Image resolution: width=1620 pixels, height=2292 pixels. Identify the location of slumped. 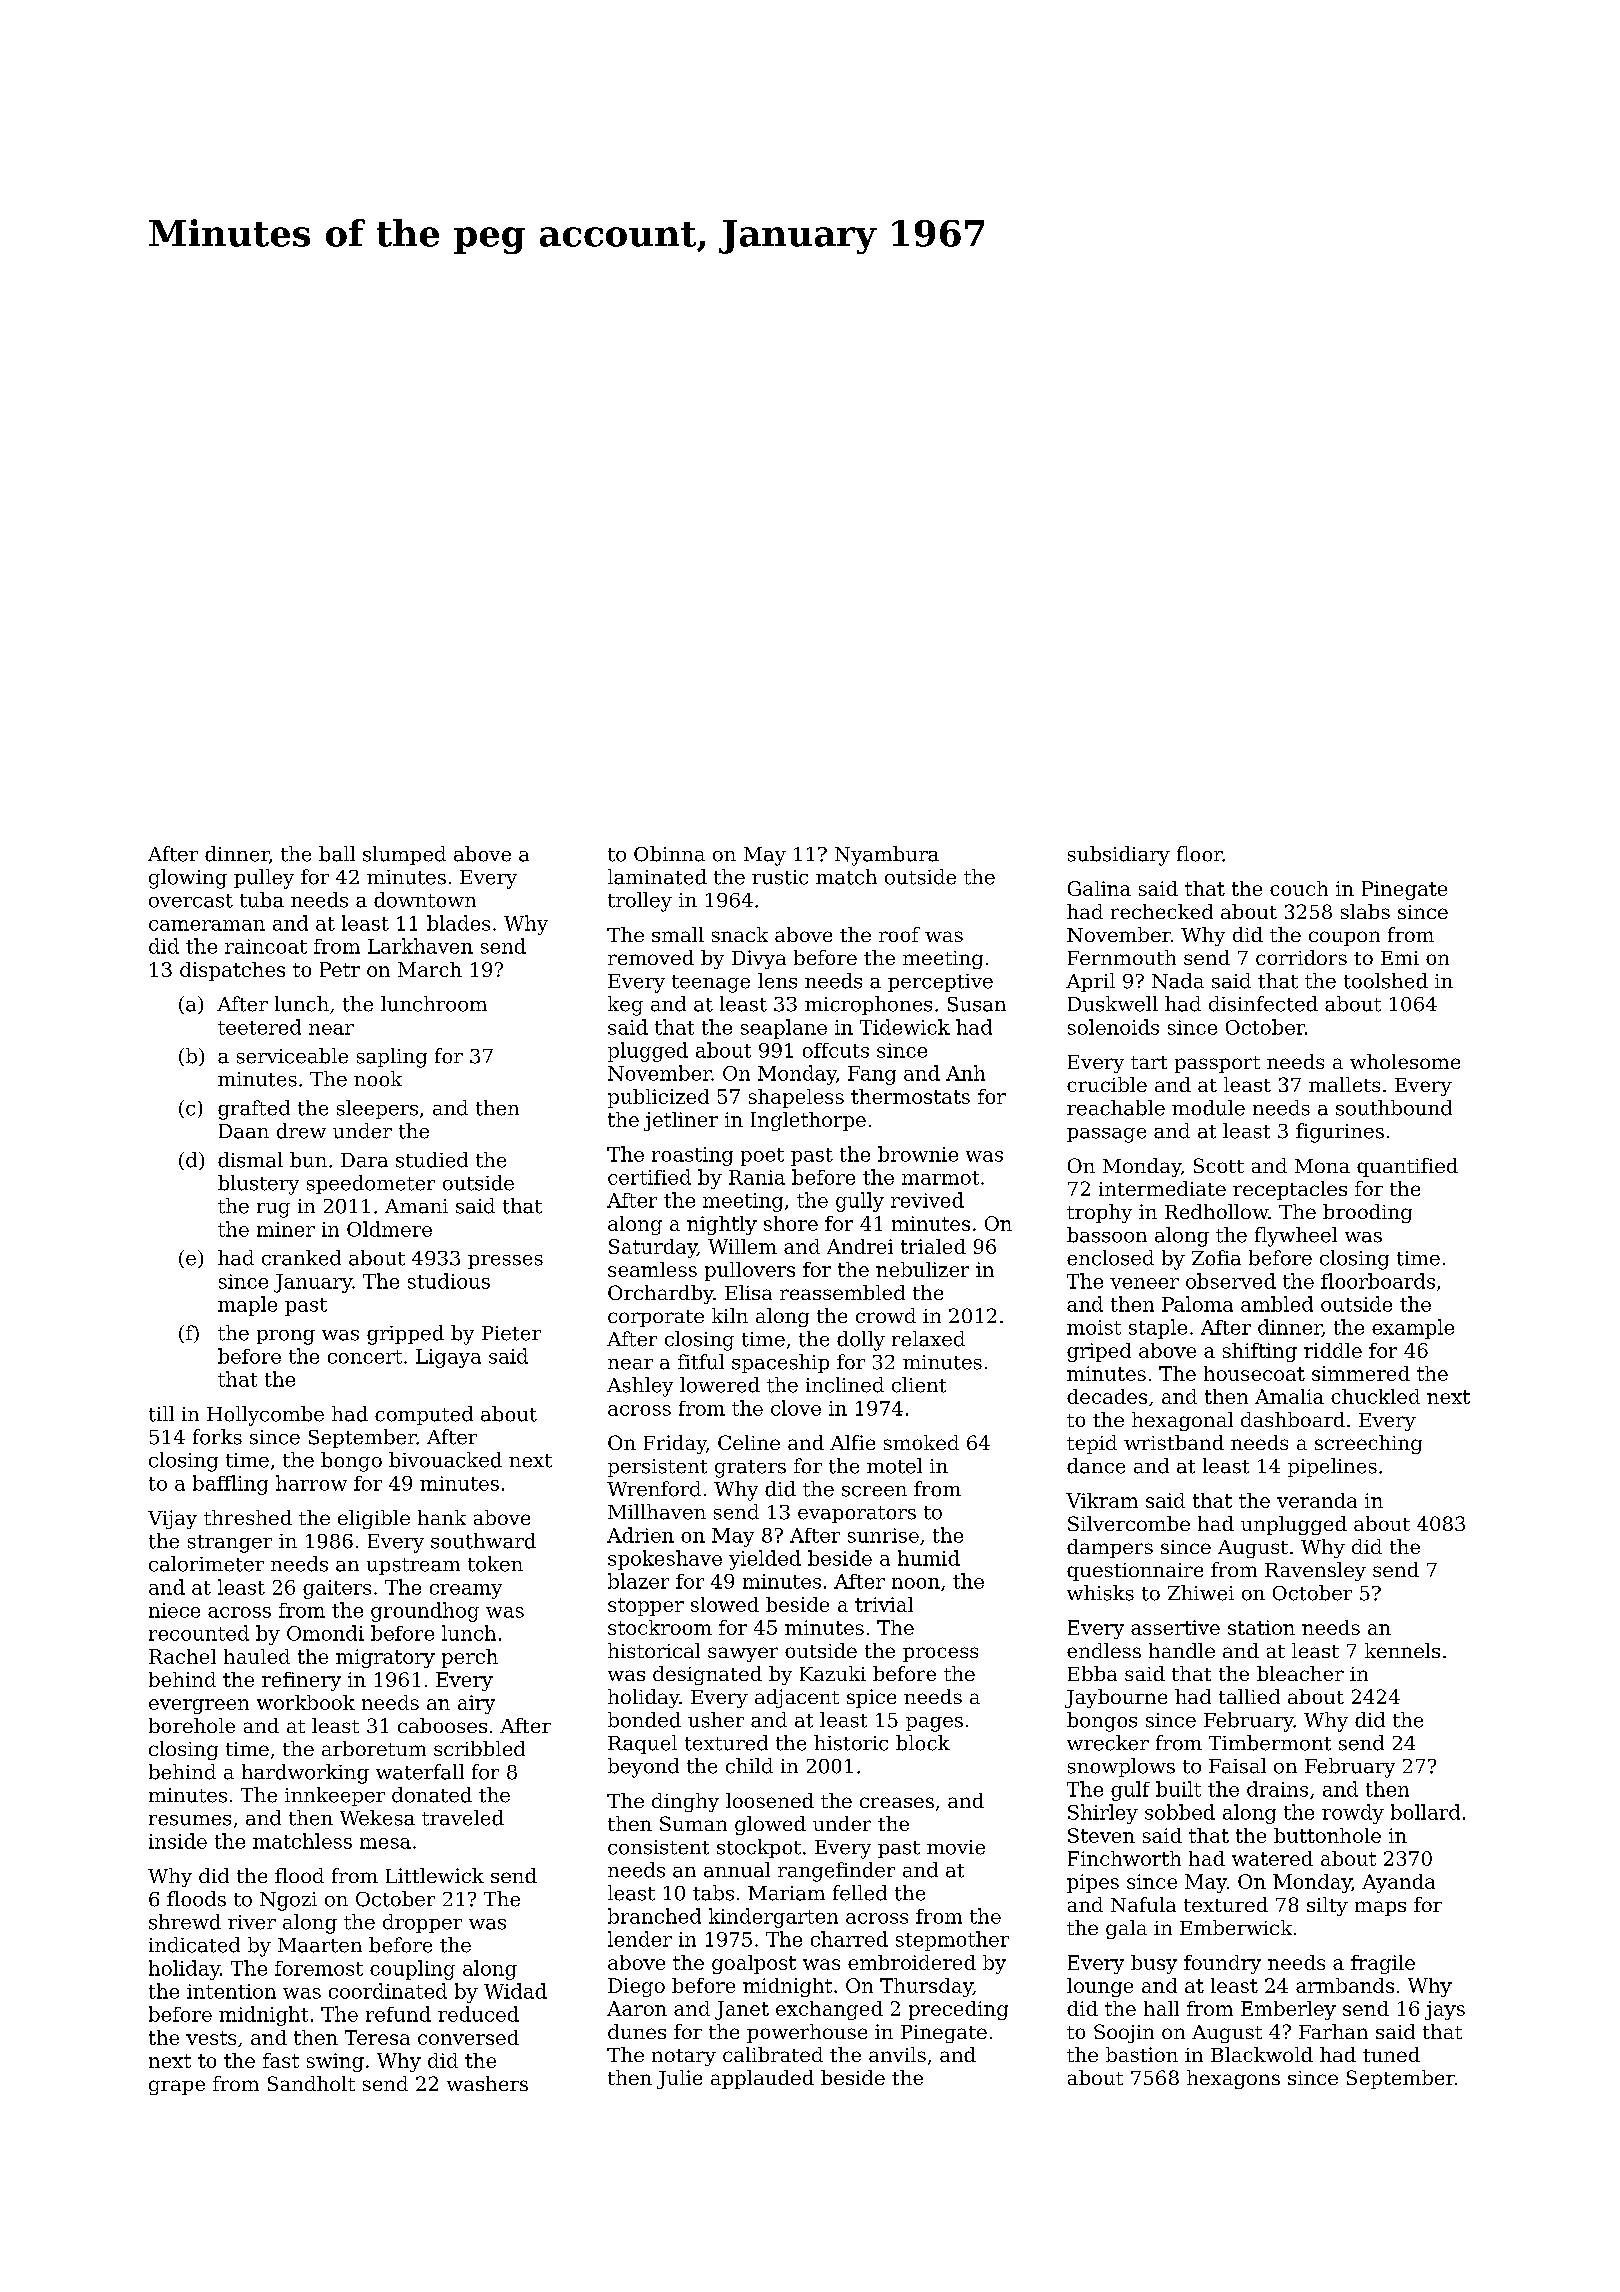
(404, 855).
